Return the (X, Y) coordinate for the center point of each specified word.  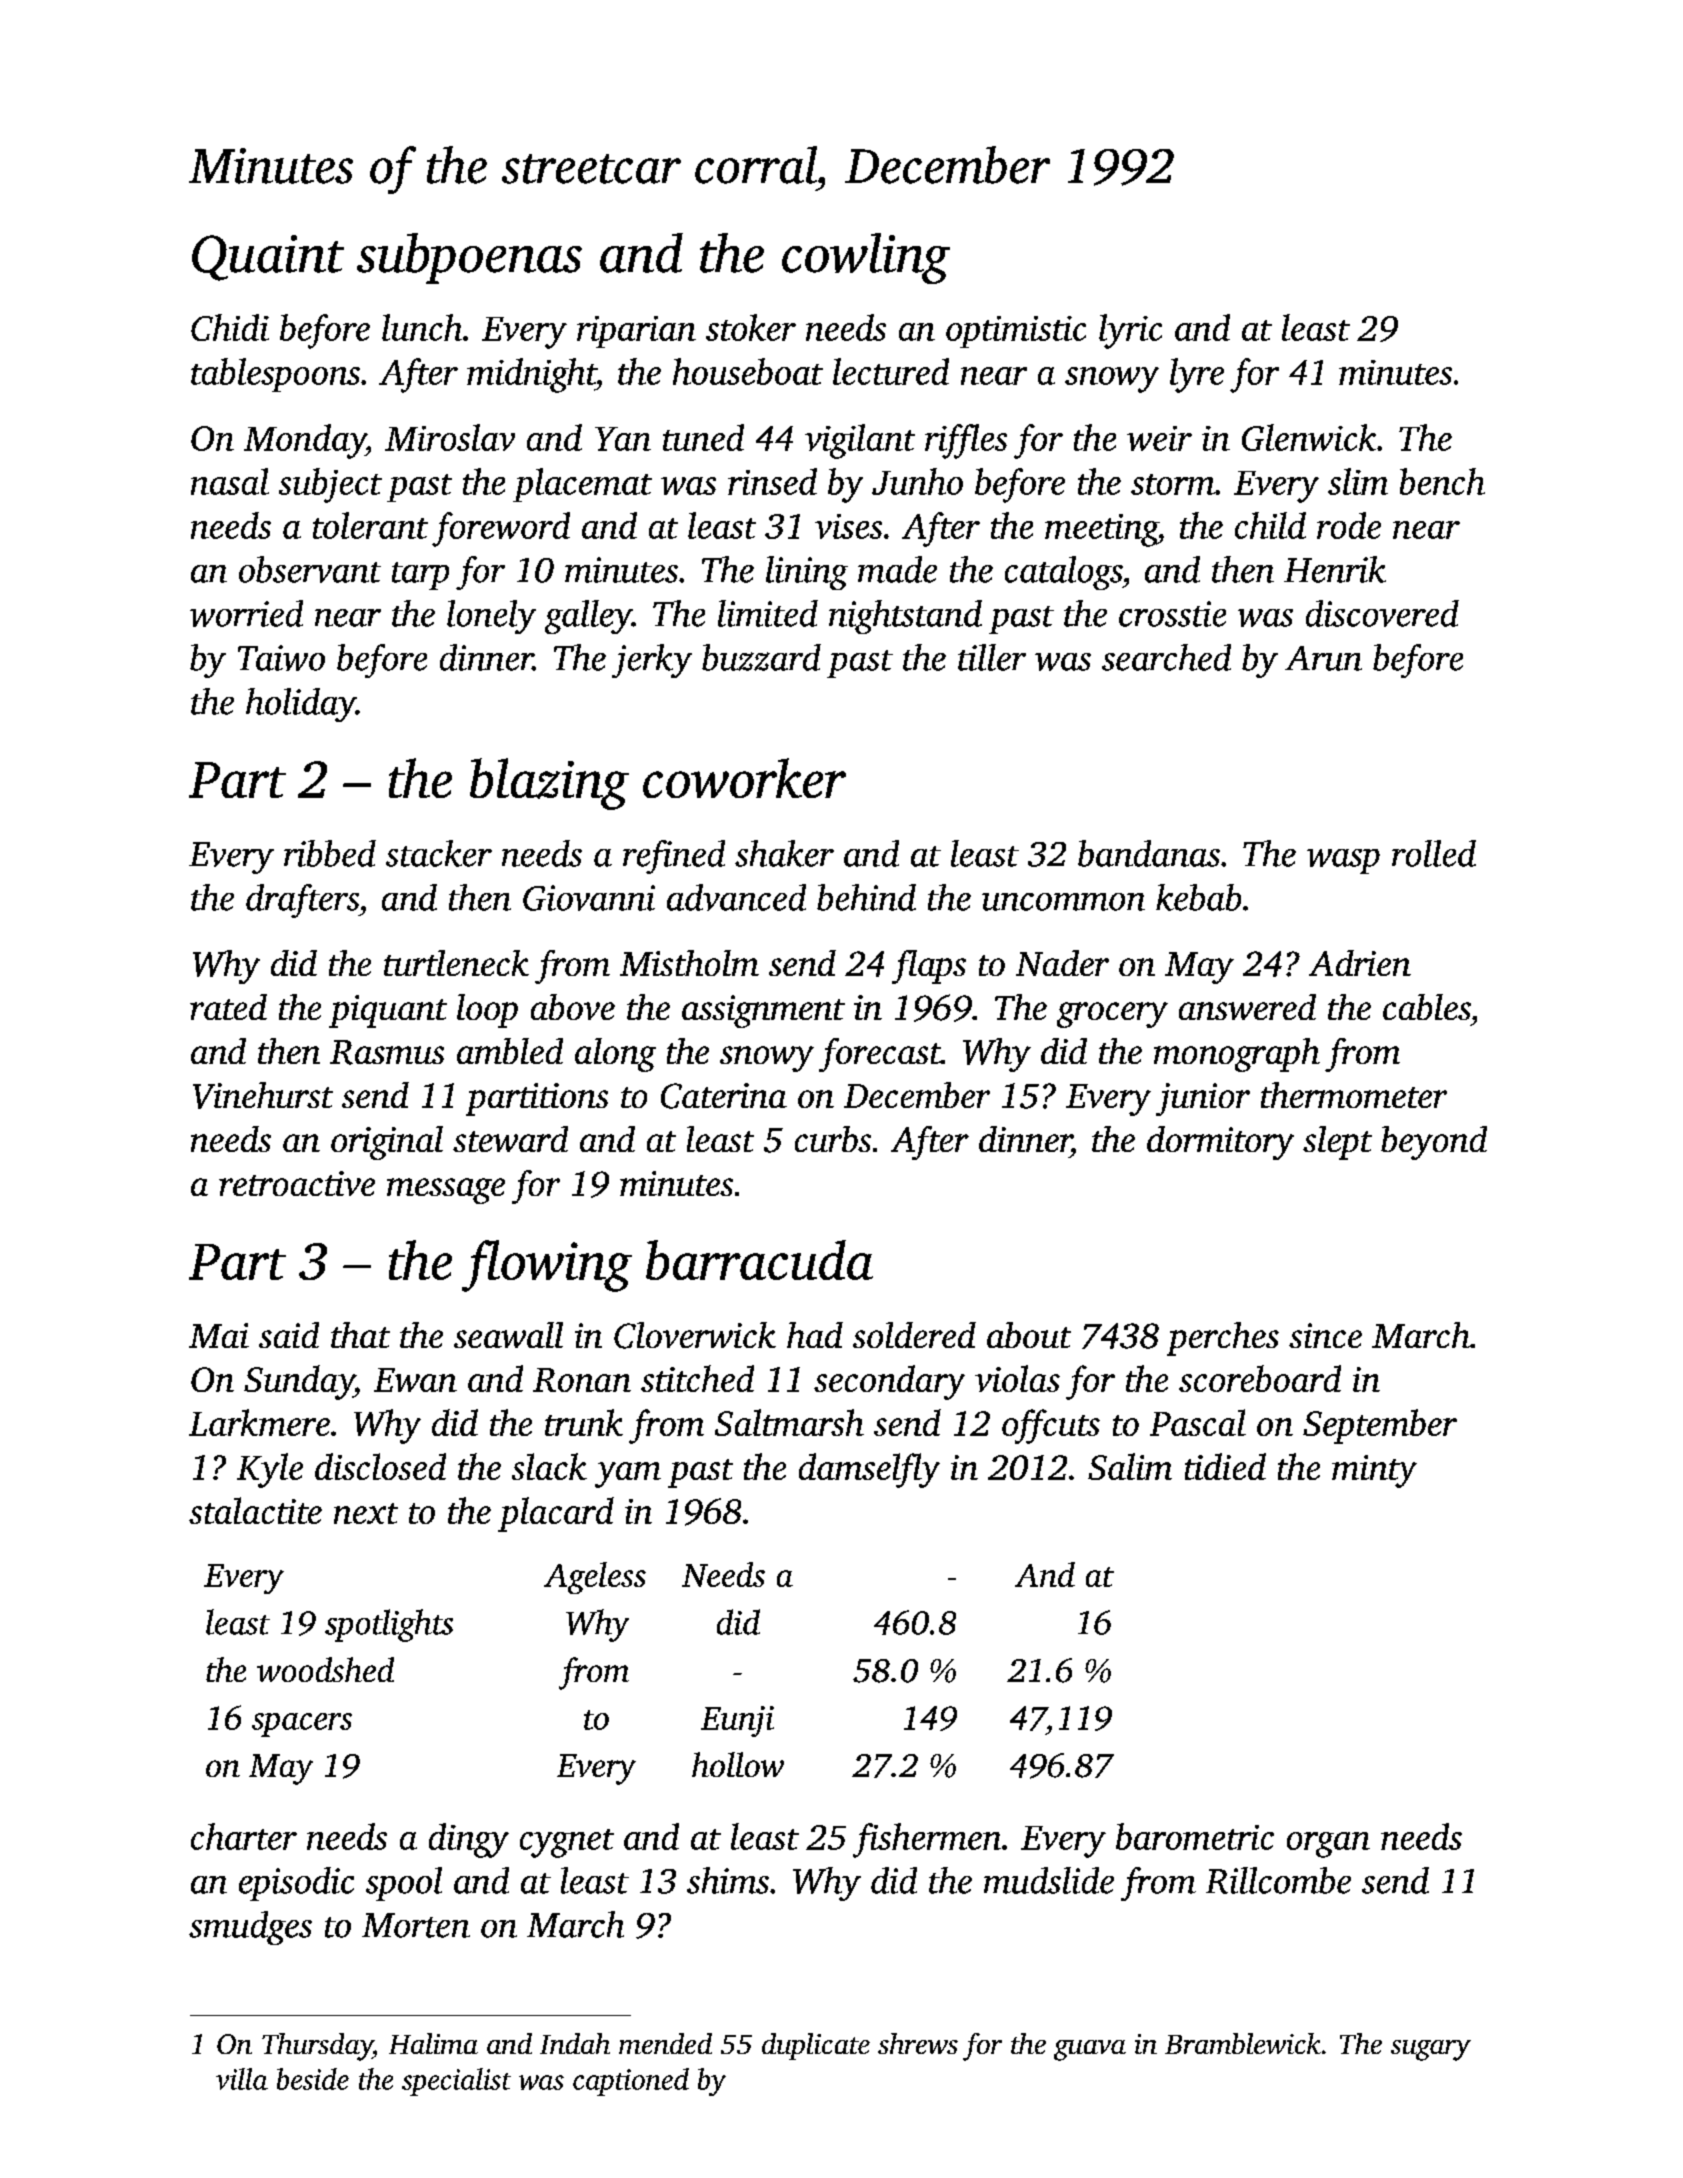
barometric (1195, 1836)
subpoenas (469, 258)
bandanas (1149, 853)
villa (242, 2079)
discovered (1382, 613)
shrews (918, 2043)
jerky (652, 661)
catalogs (1063, 573)
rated (228, 1007)
